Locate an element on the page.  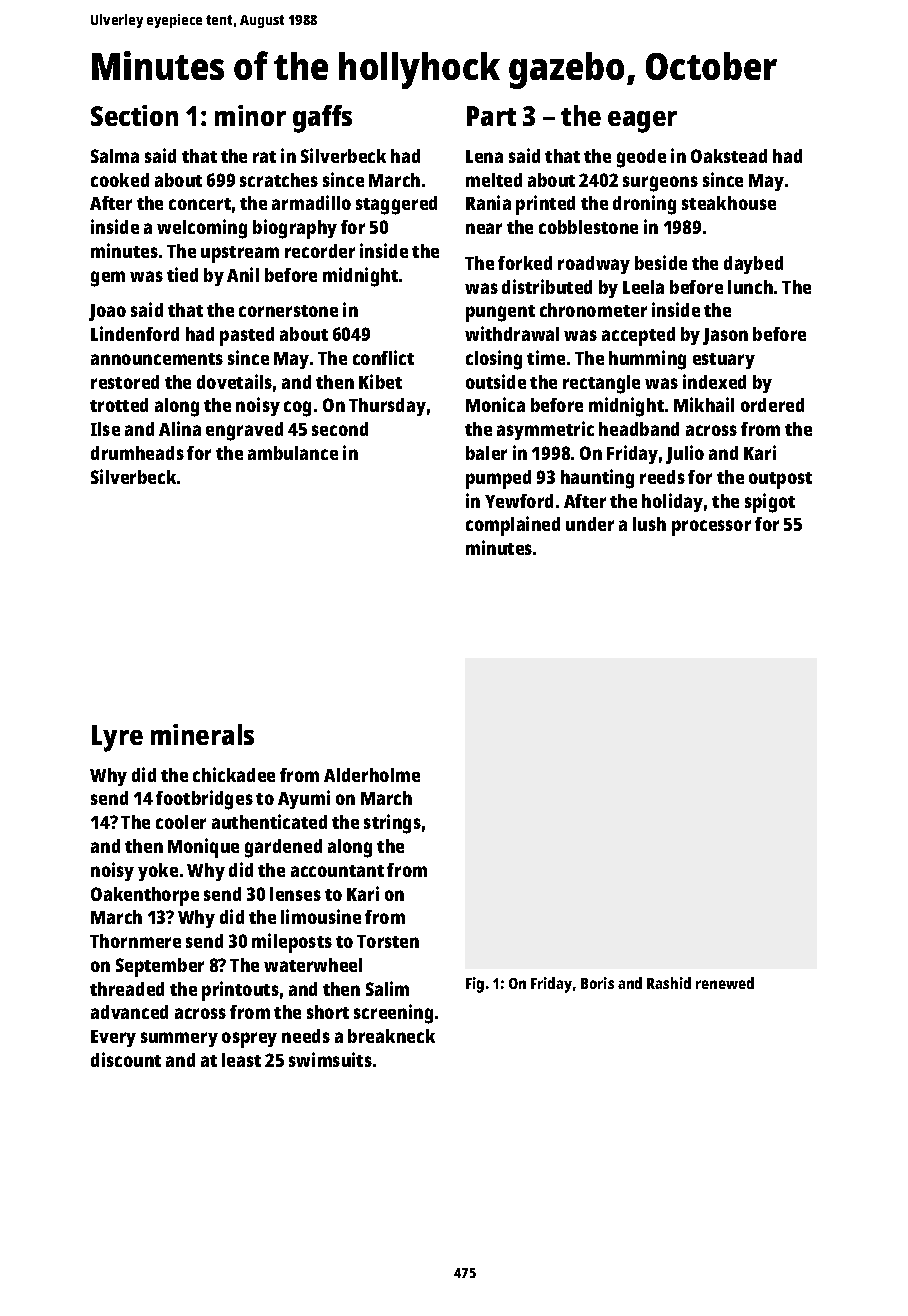
eager is located at coordinates (642, 122).
